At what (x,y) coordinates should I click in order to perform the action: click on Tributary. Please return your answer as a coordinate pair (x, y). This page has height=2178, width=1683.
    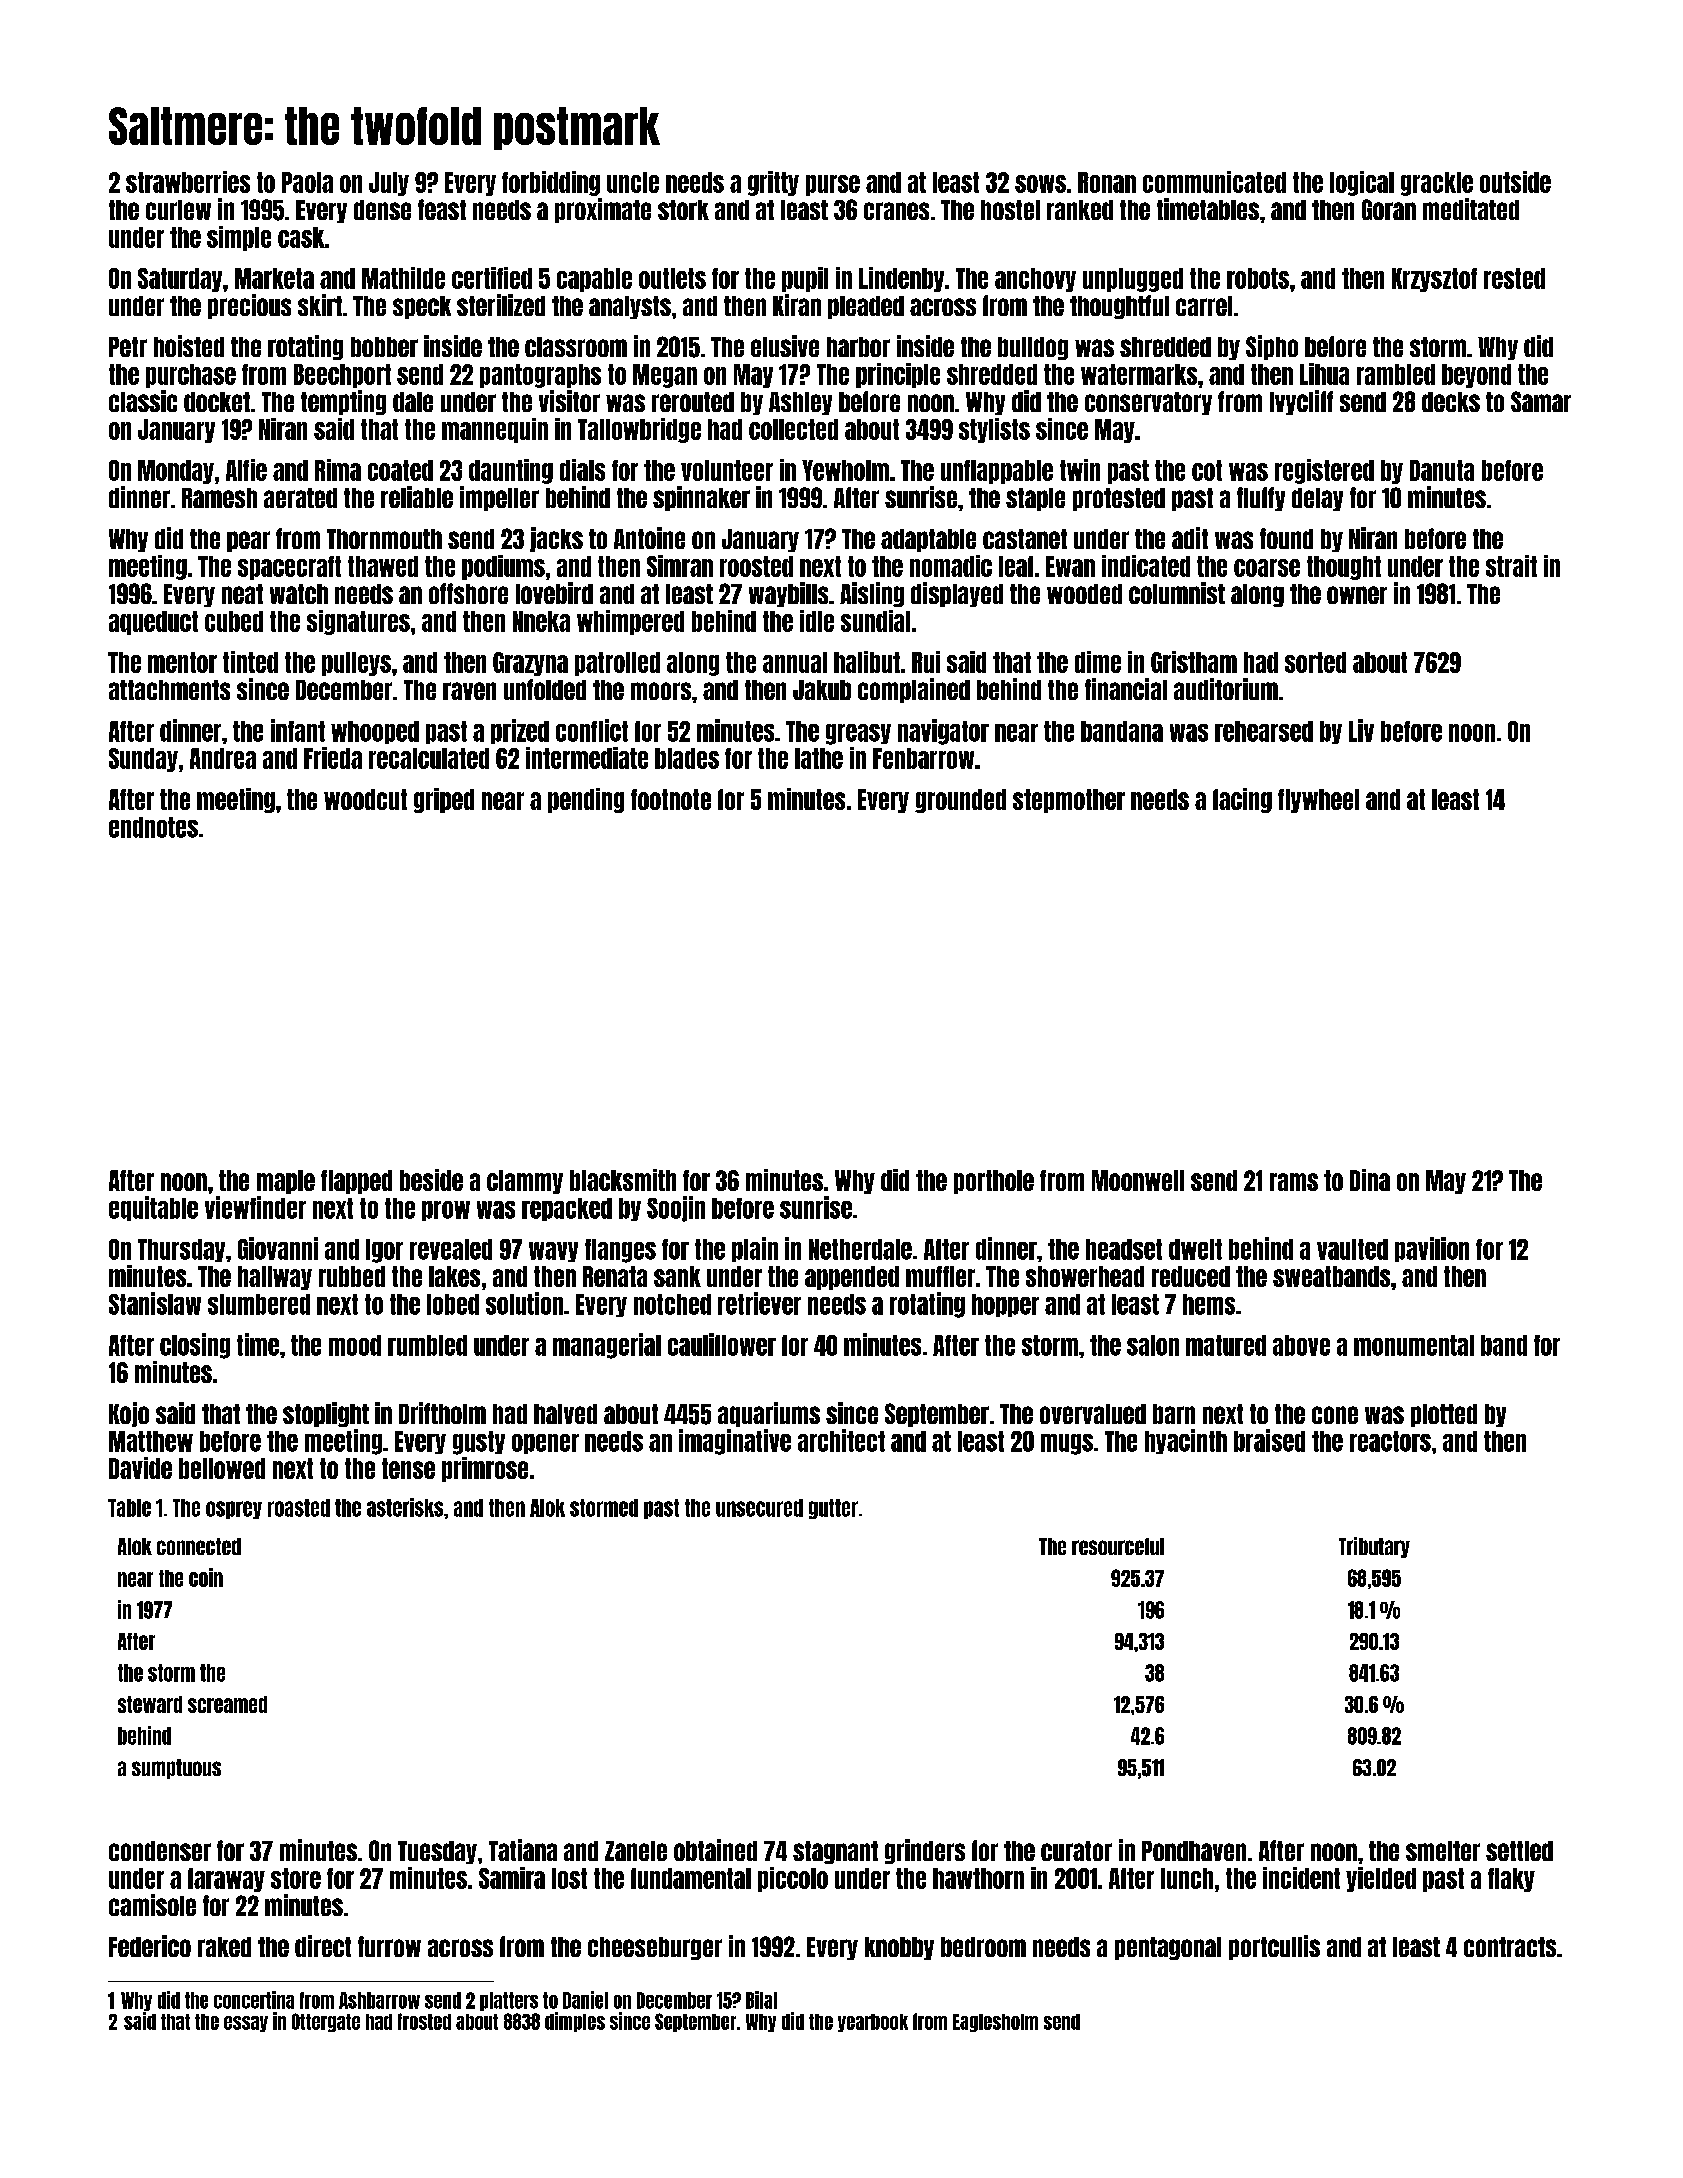
    Looking at the image, I should click on (1374, 1547).
